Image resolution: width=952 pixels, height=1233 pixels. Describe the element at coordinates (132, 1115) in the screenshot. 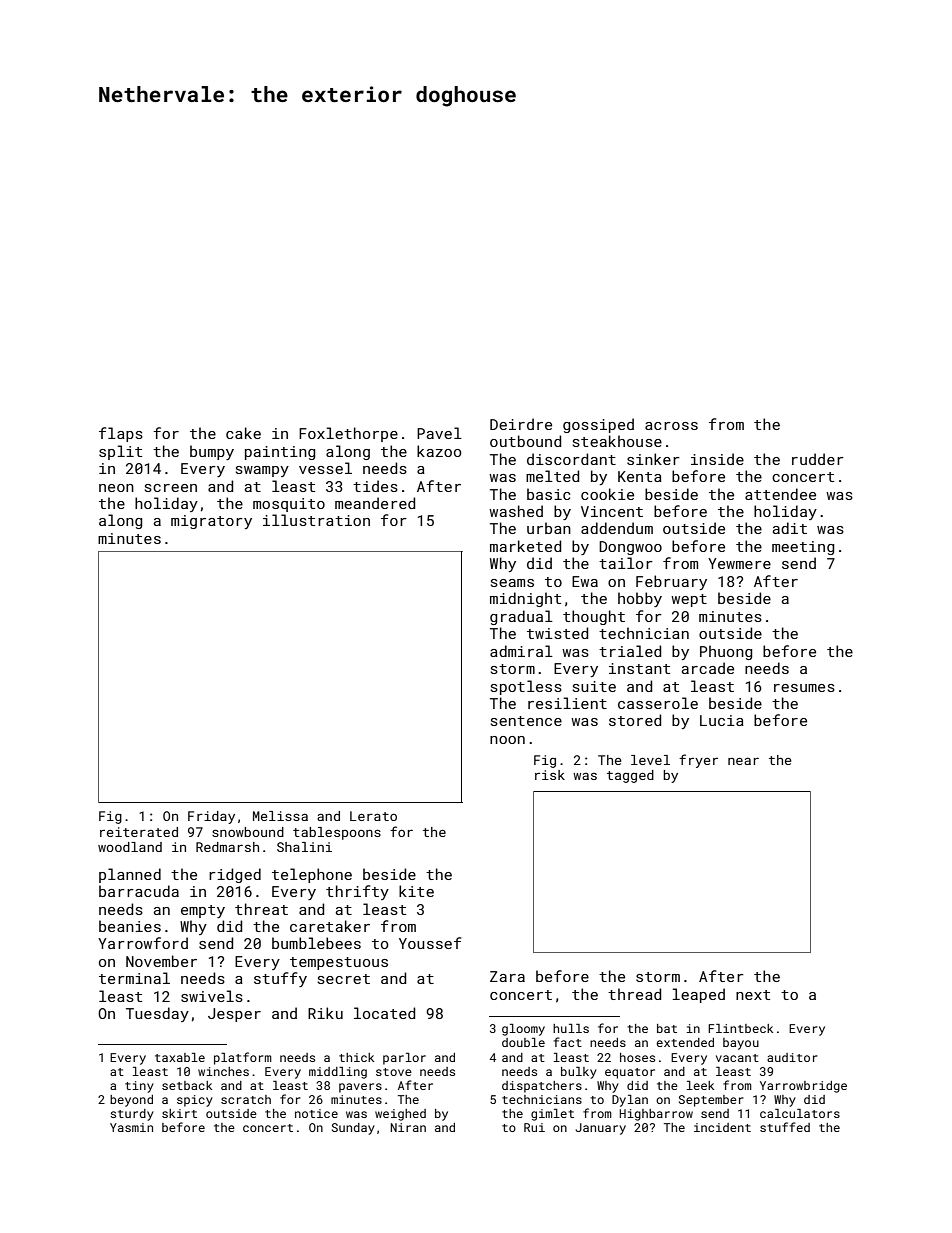

I see `sturdy` at that location.
